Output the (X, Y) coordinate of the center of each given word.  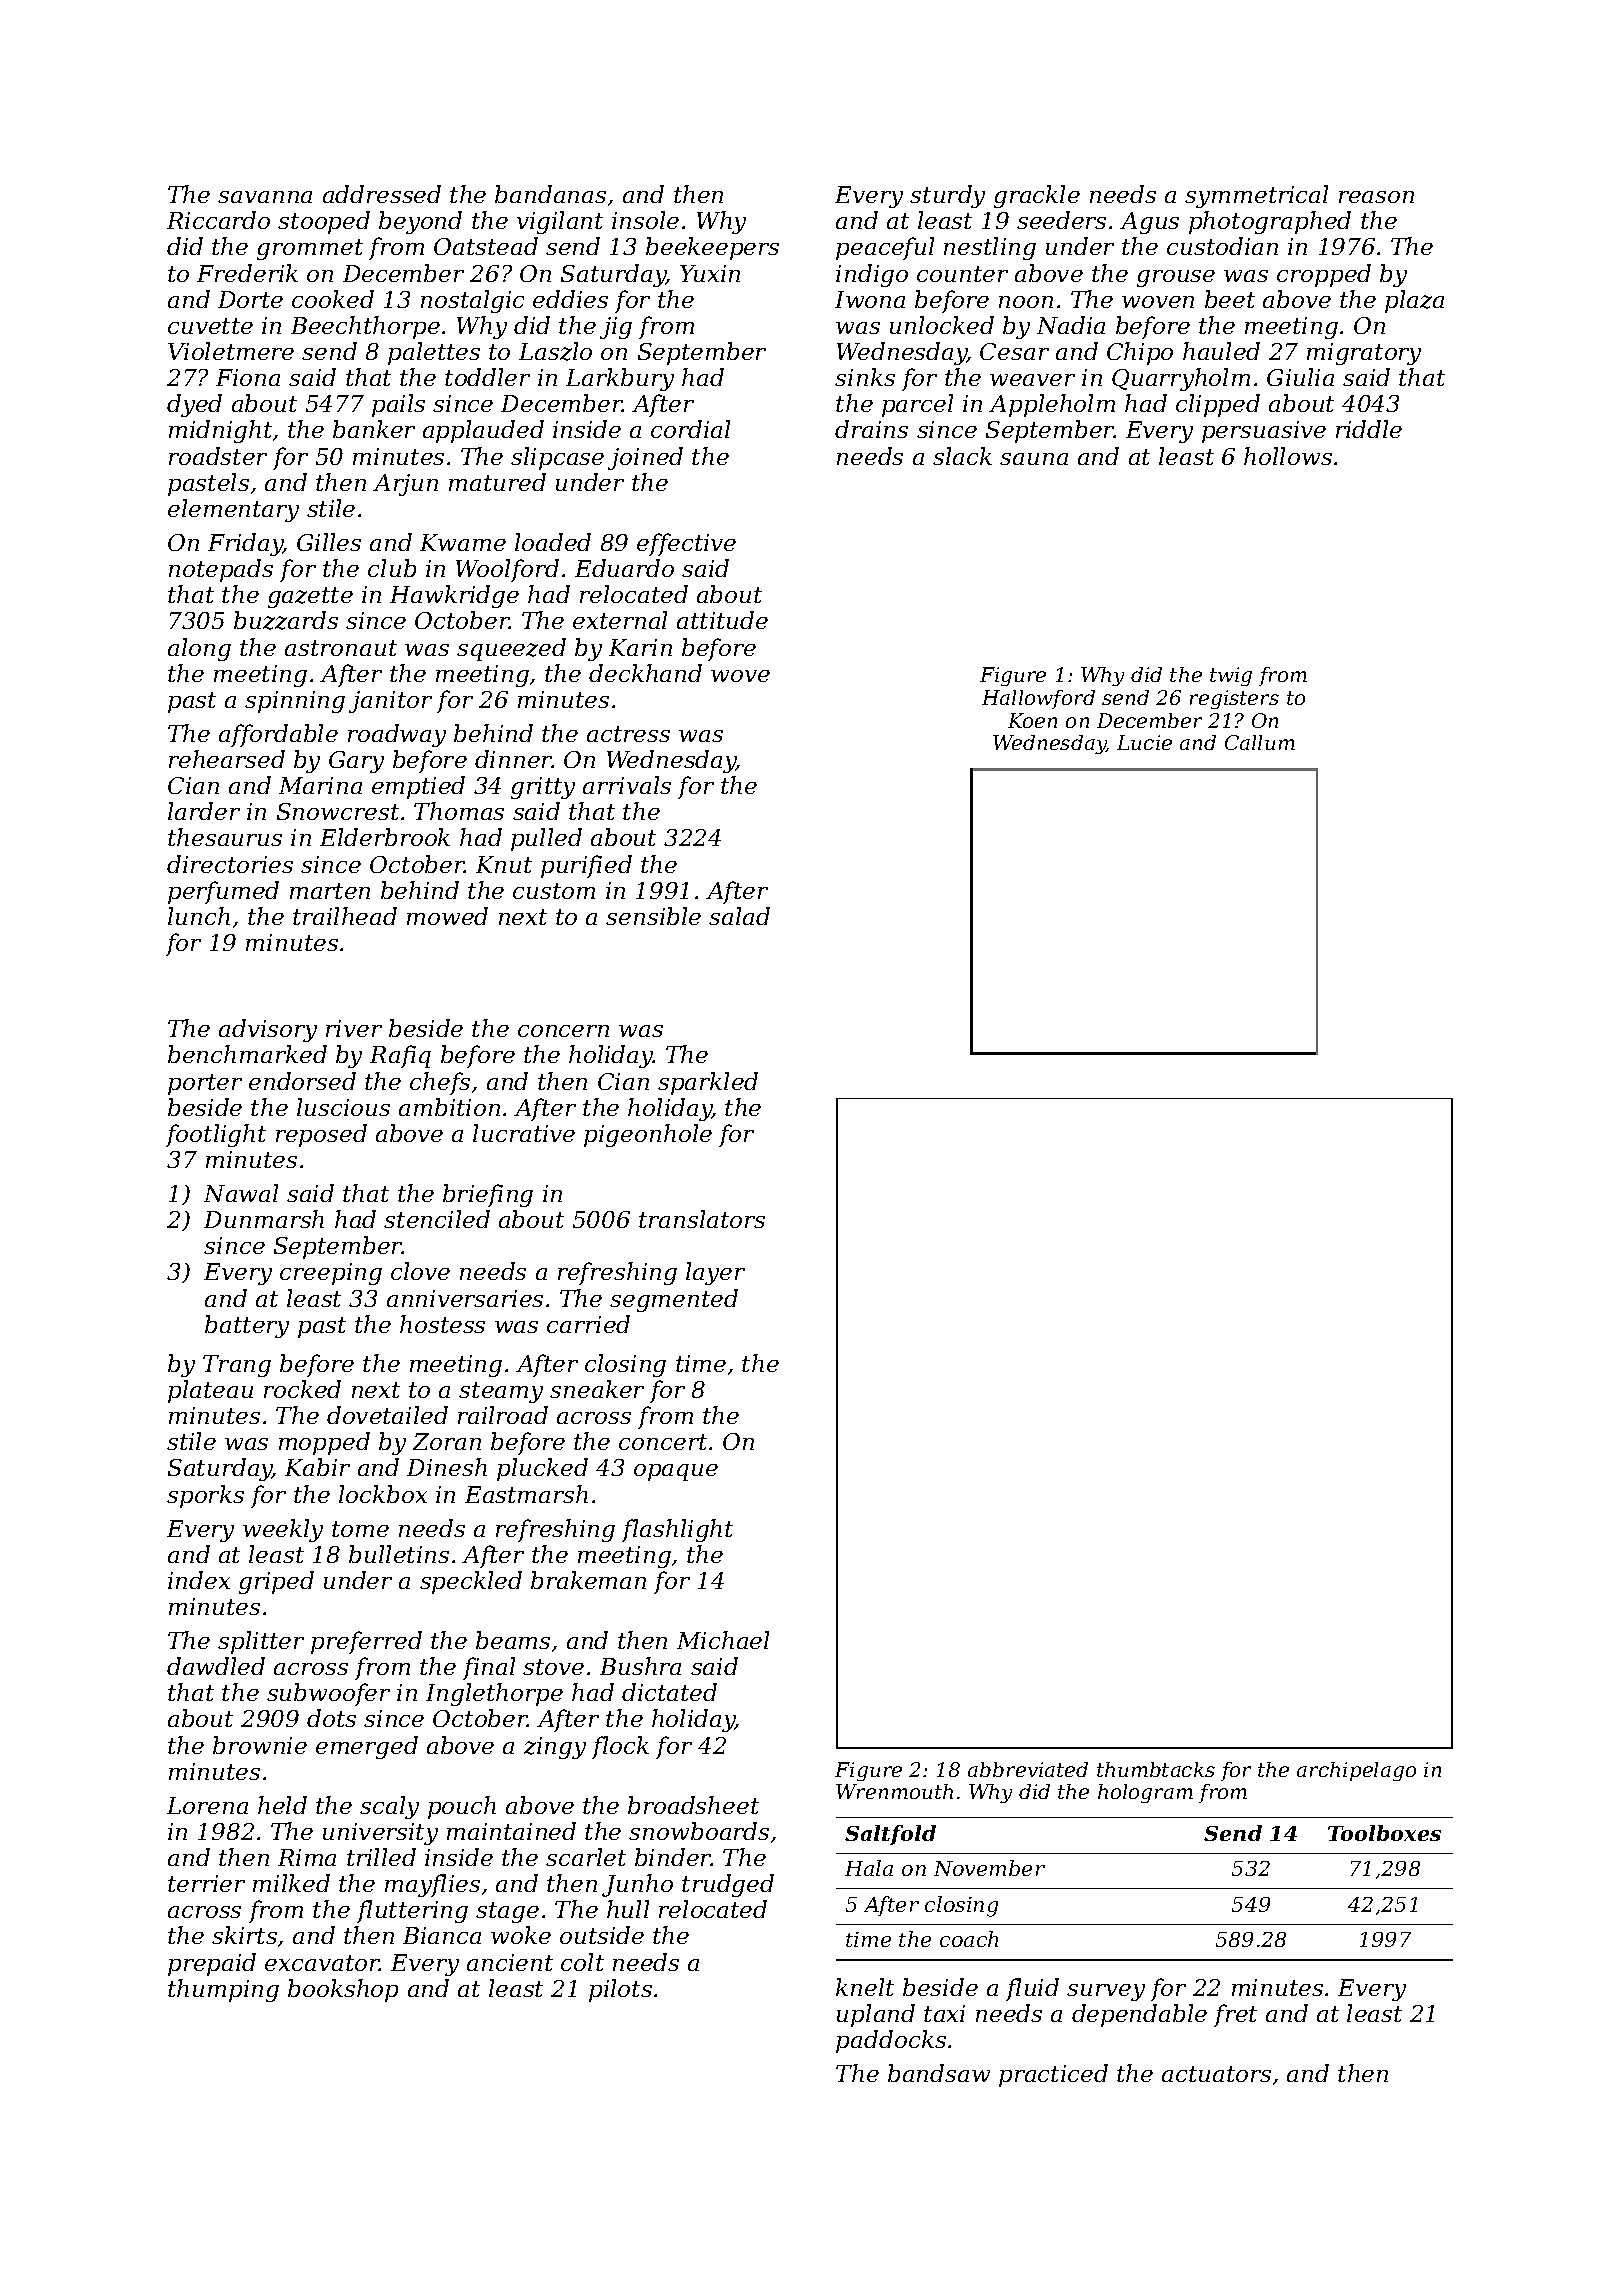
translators (702, 1219)
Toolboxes (1384, 1833)
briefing (488, 1195)
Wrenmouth (894, 1791)
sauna (1034, 459)
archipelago (1356, 1771)
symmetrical (1256, 196)
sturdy (947, 196)
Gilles (329, 542)
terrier (206, 1883)
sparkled (708, 1083)
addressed (382, 194)
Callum (1260, 742)
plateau (210, 1391)
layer (715, 1273)
